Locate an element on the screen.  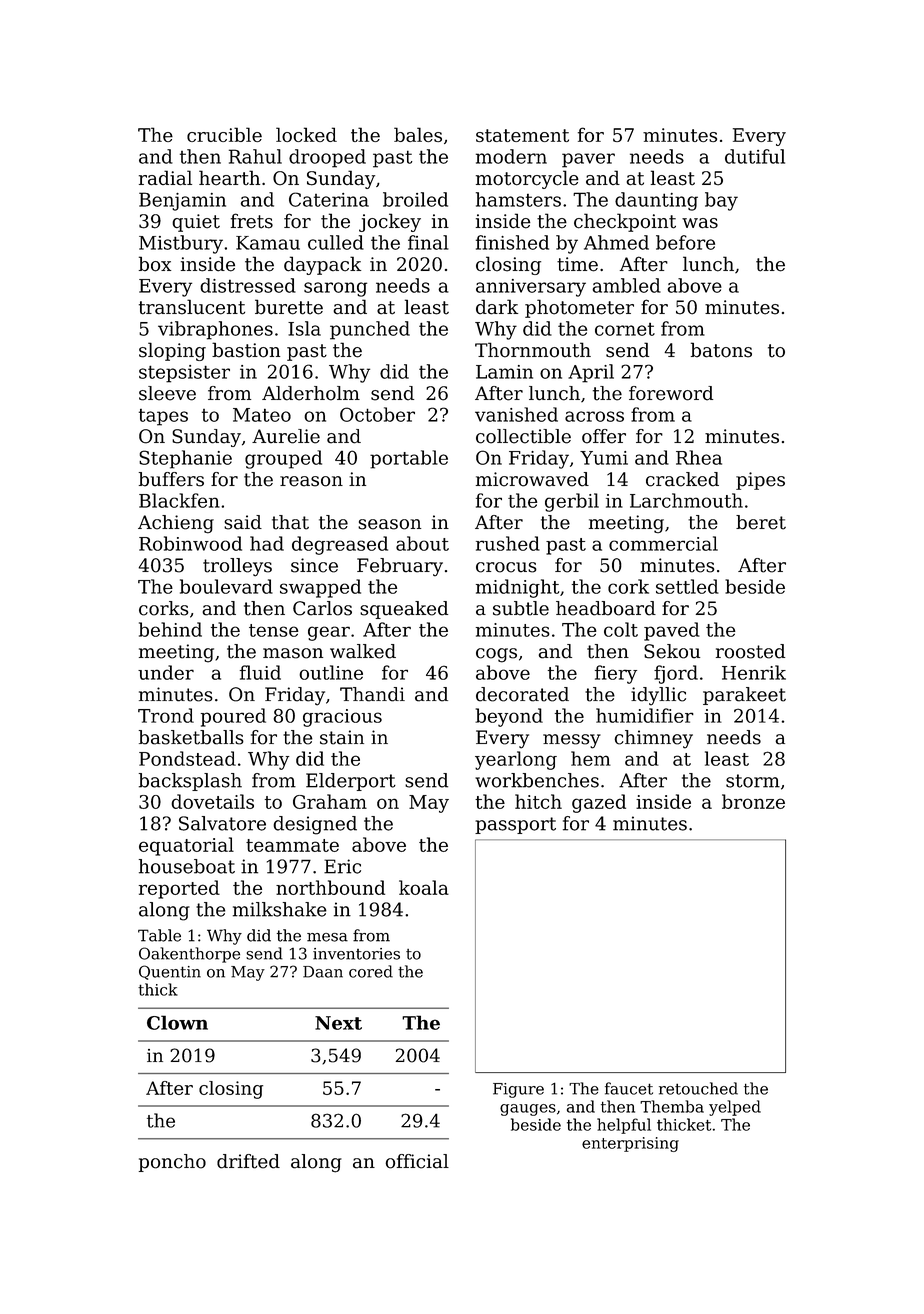
official is located at coordinates (417, 1161).
